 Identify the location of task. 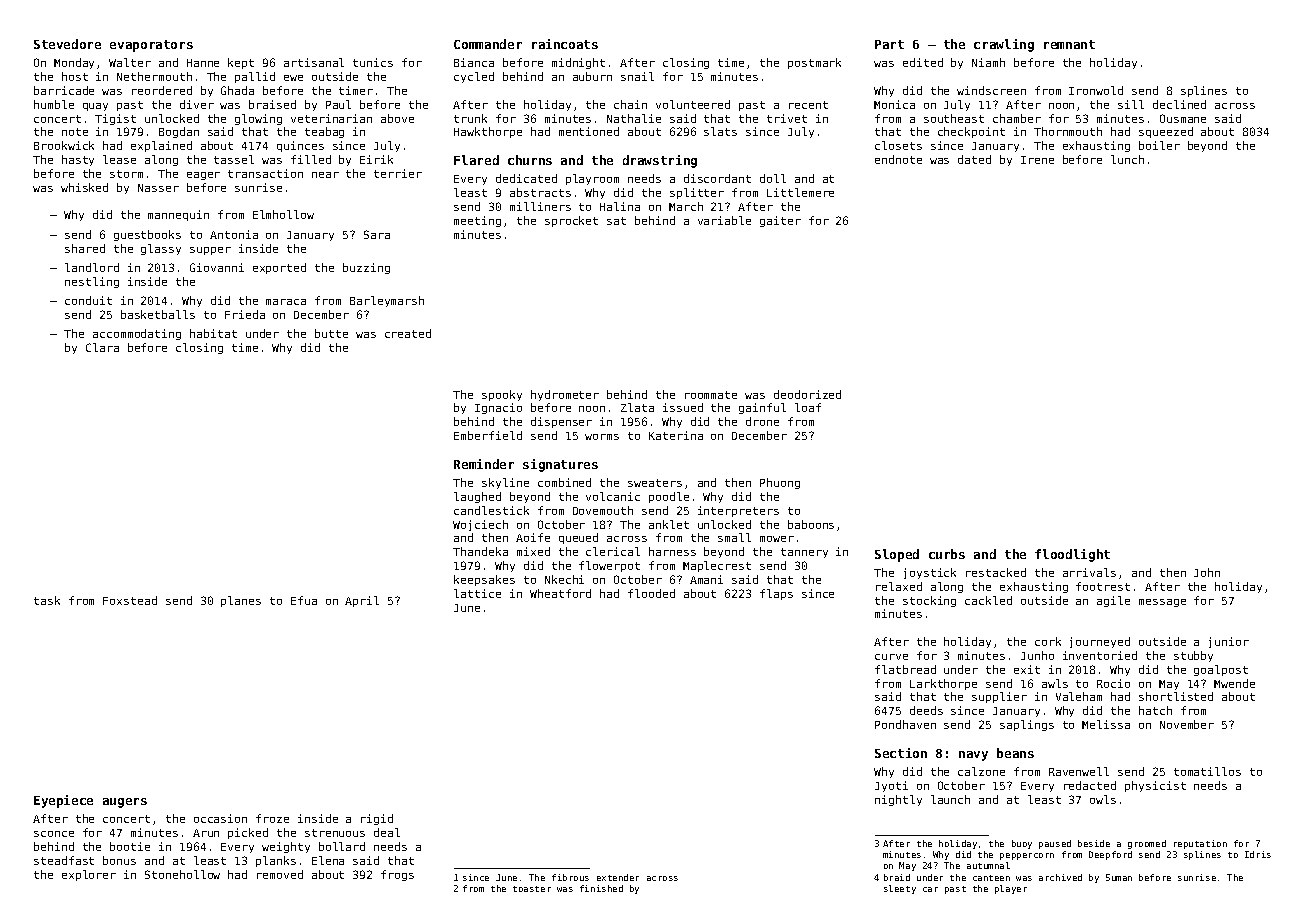
(47, 600).
